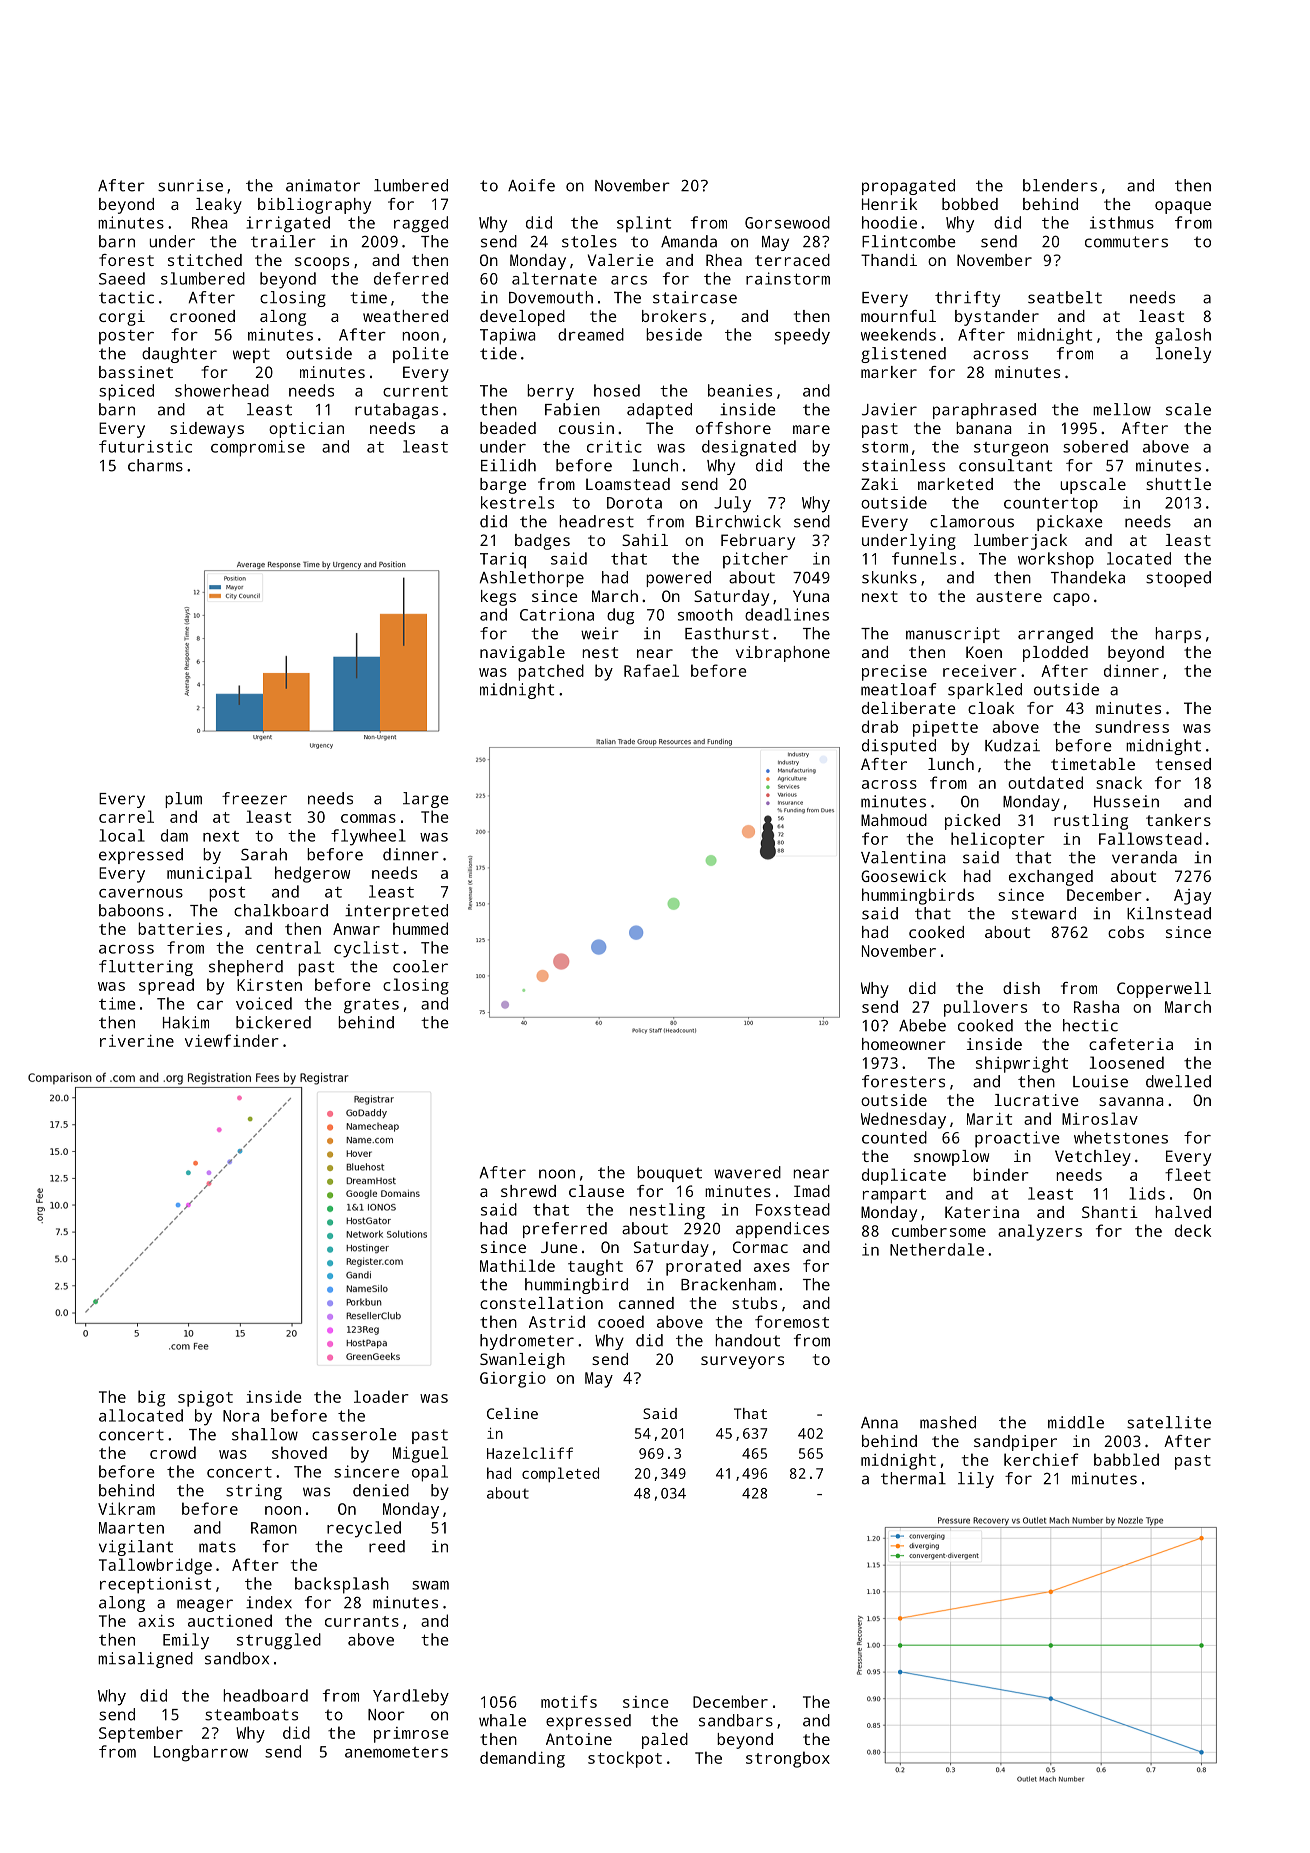 The image size is (1310, 1853). What do you see at coordinates (254, 798) in the document?
I see `freezer` at bounding box center [254, 798].
